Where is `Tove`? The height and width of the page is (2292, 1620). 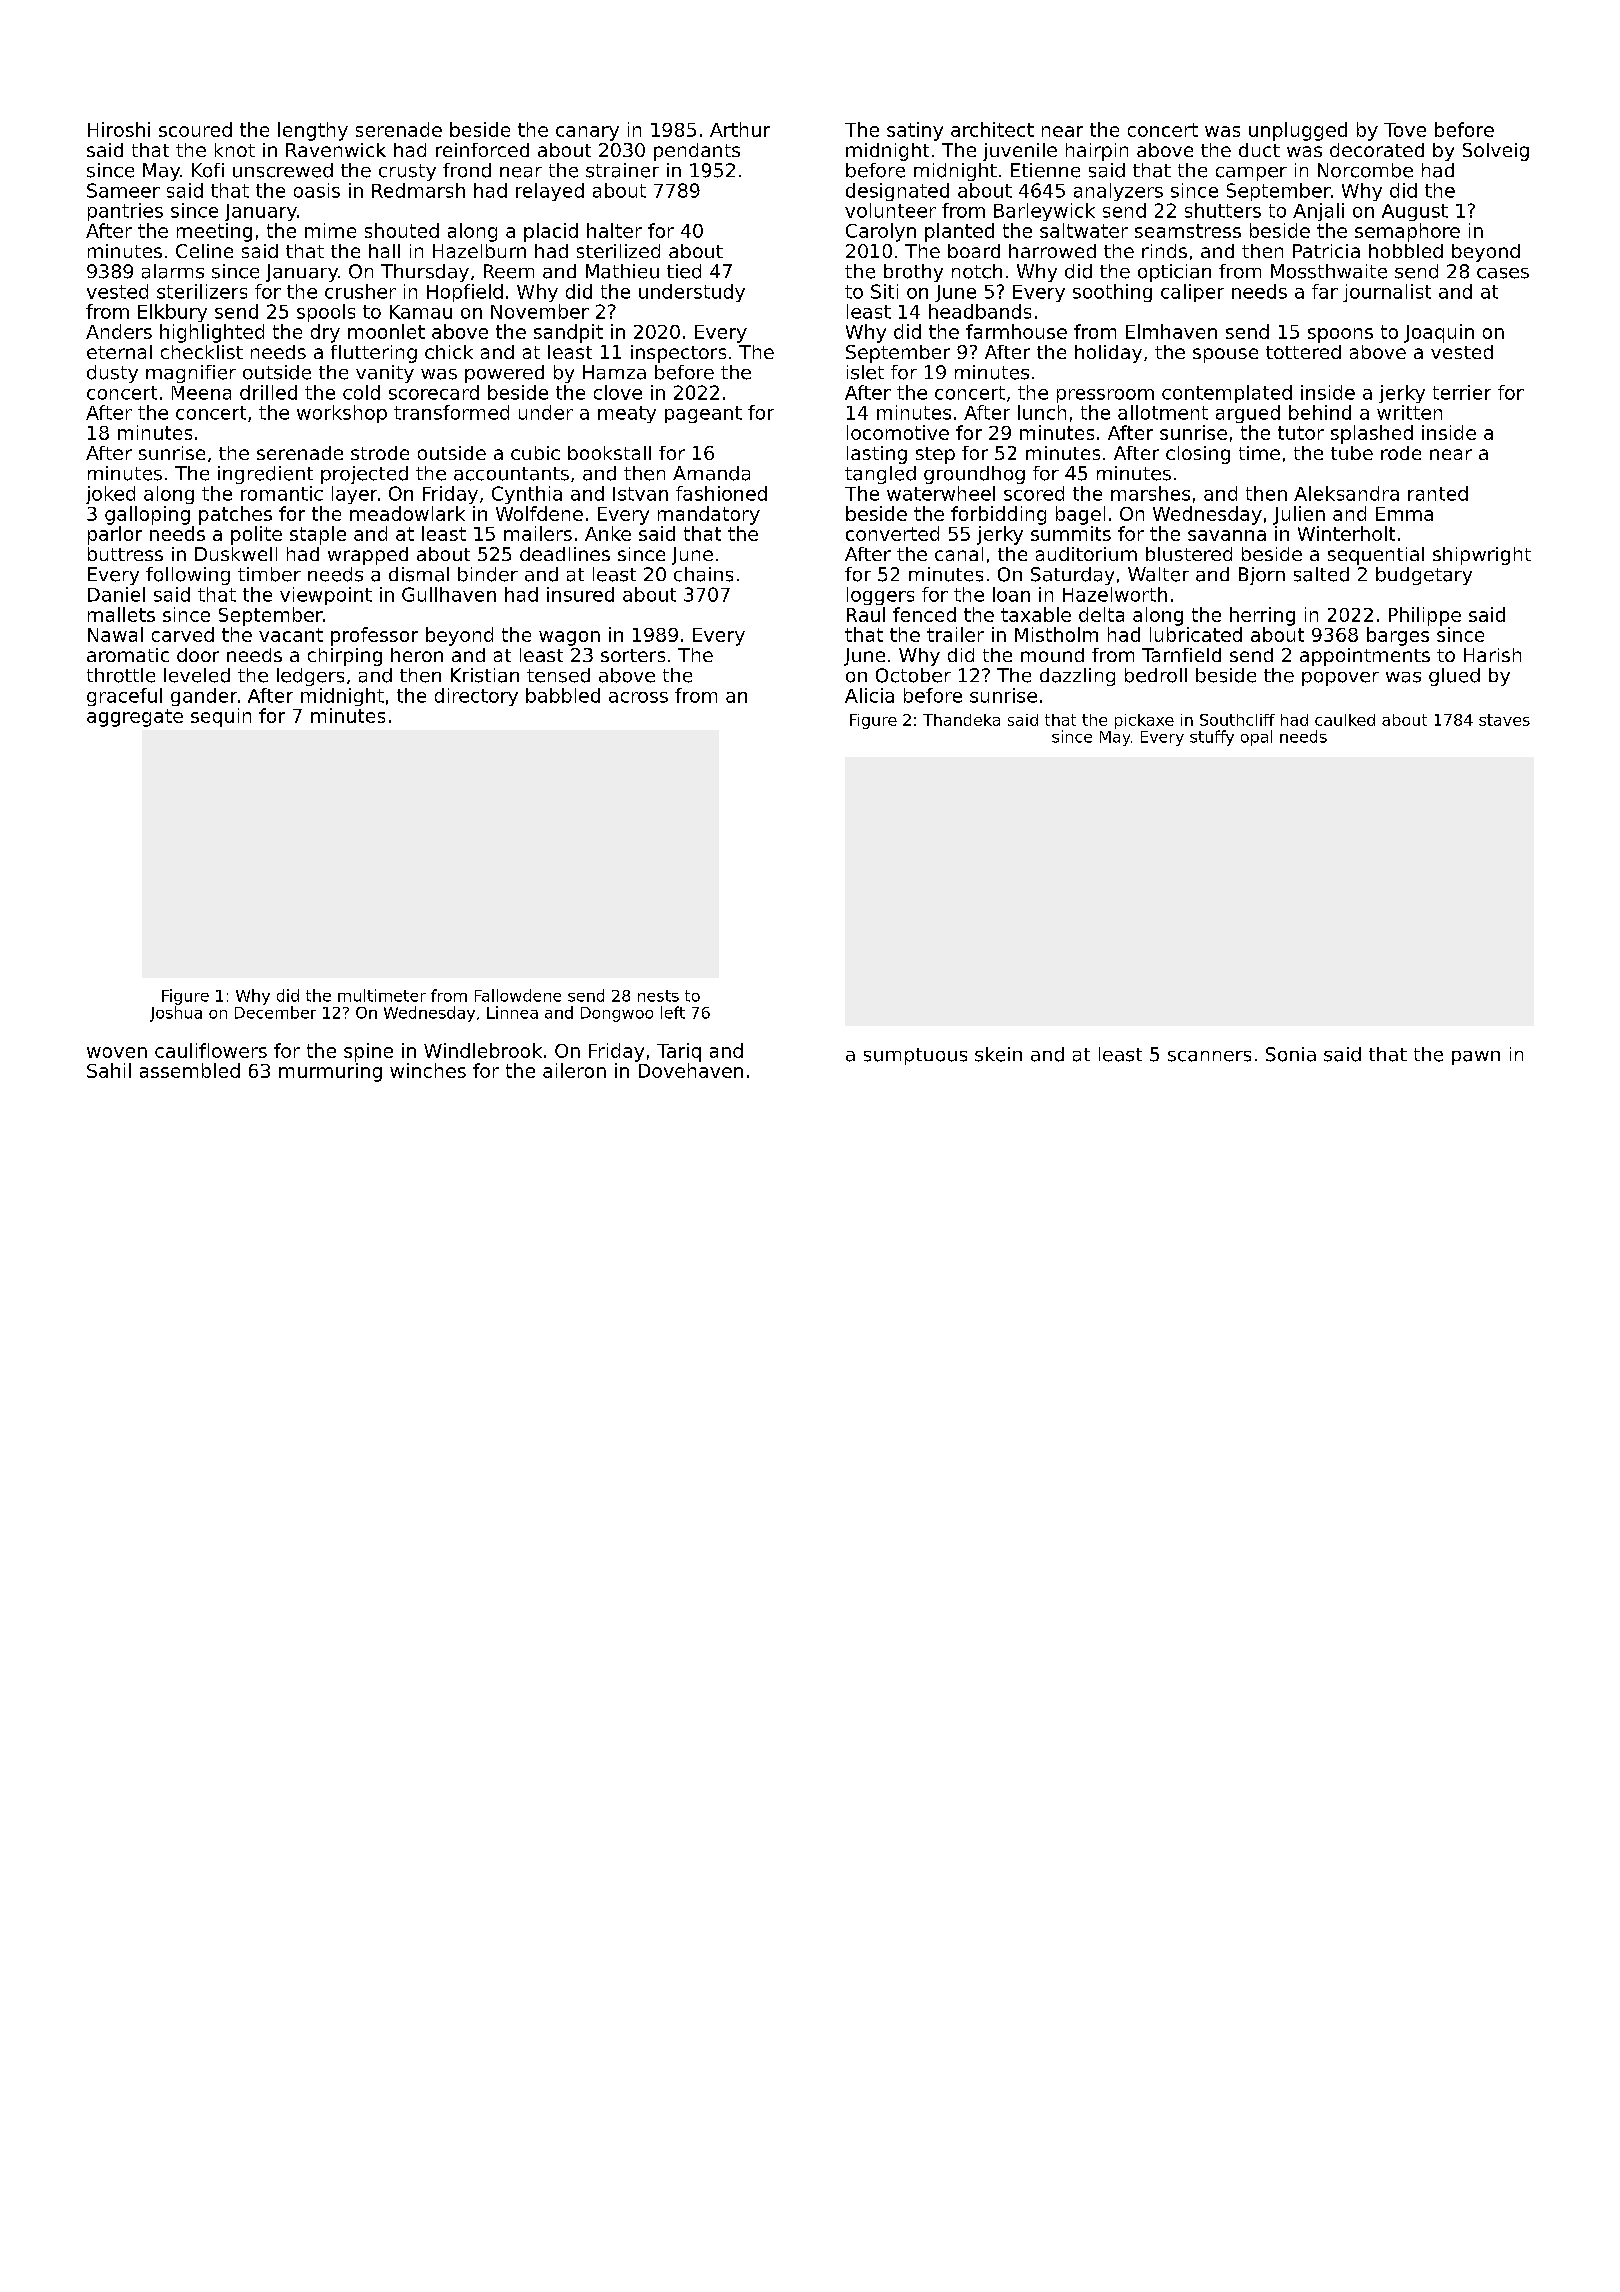
Tove is located at coordinates (1405, 130).
